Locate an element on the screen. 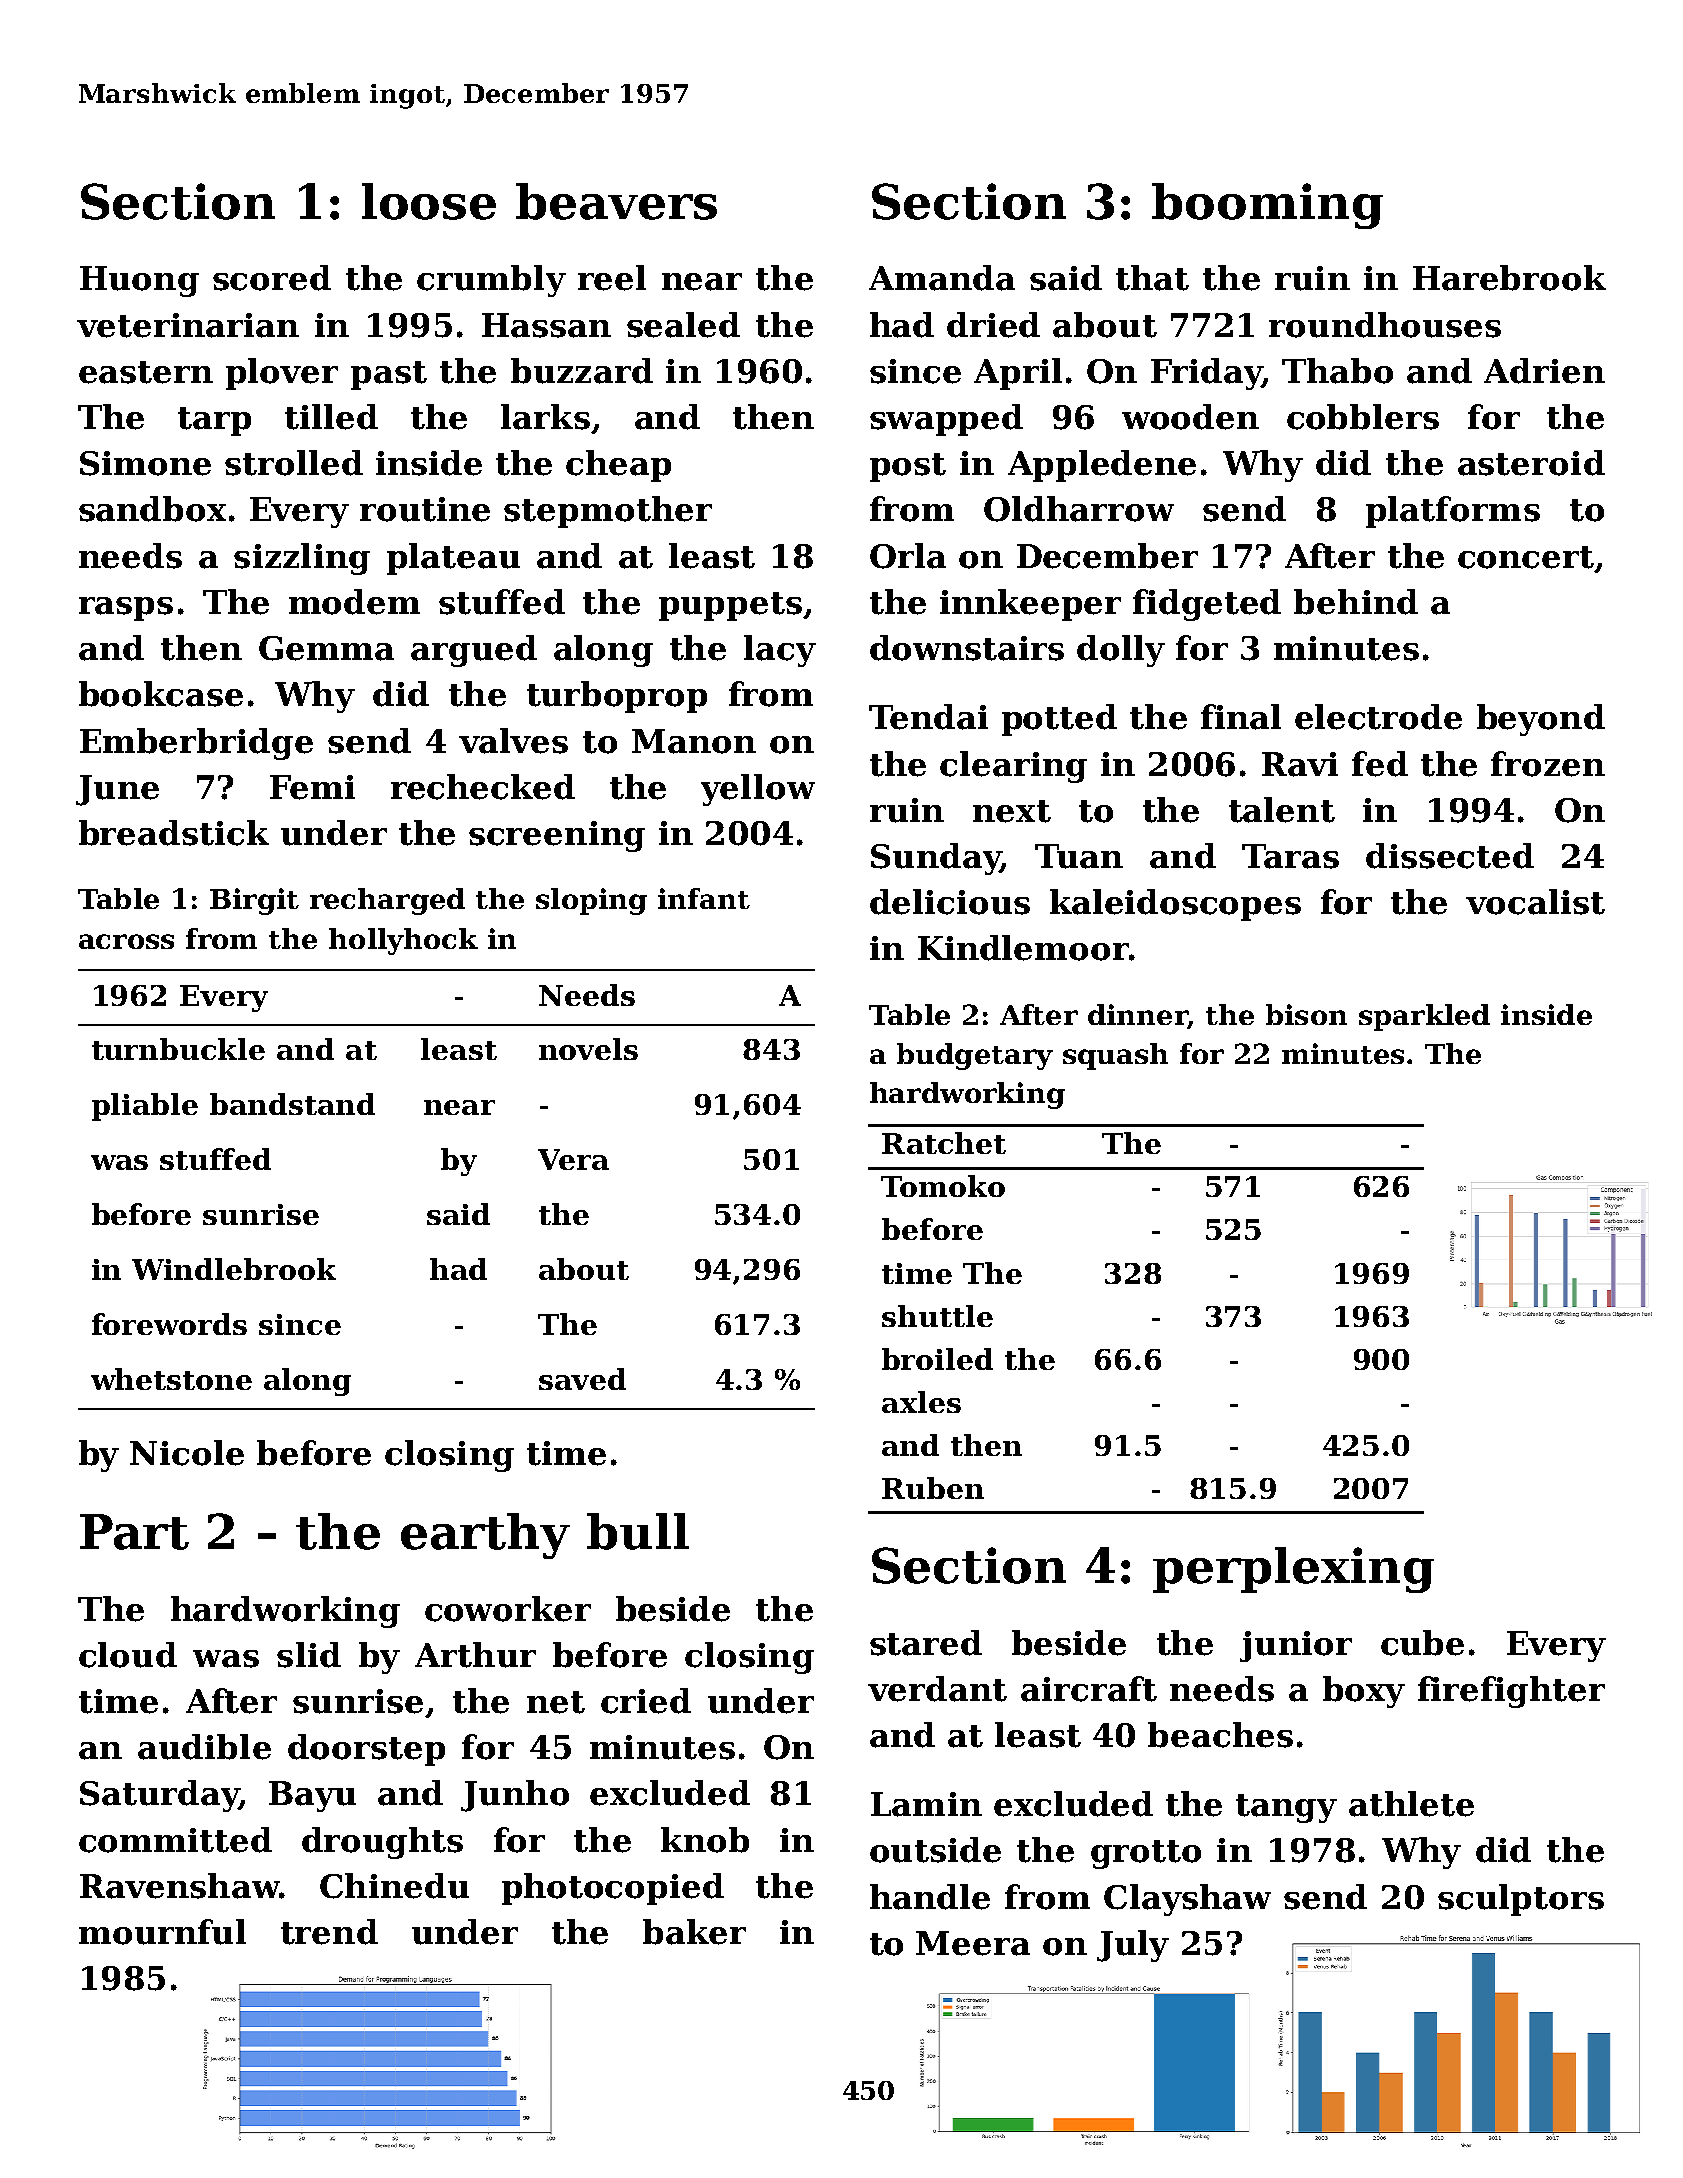 This screenshot has width=1683, height=2178. coworker is located at coordinates (508, 1609).
